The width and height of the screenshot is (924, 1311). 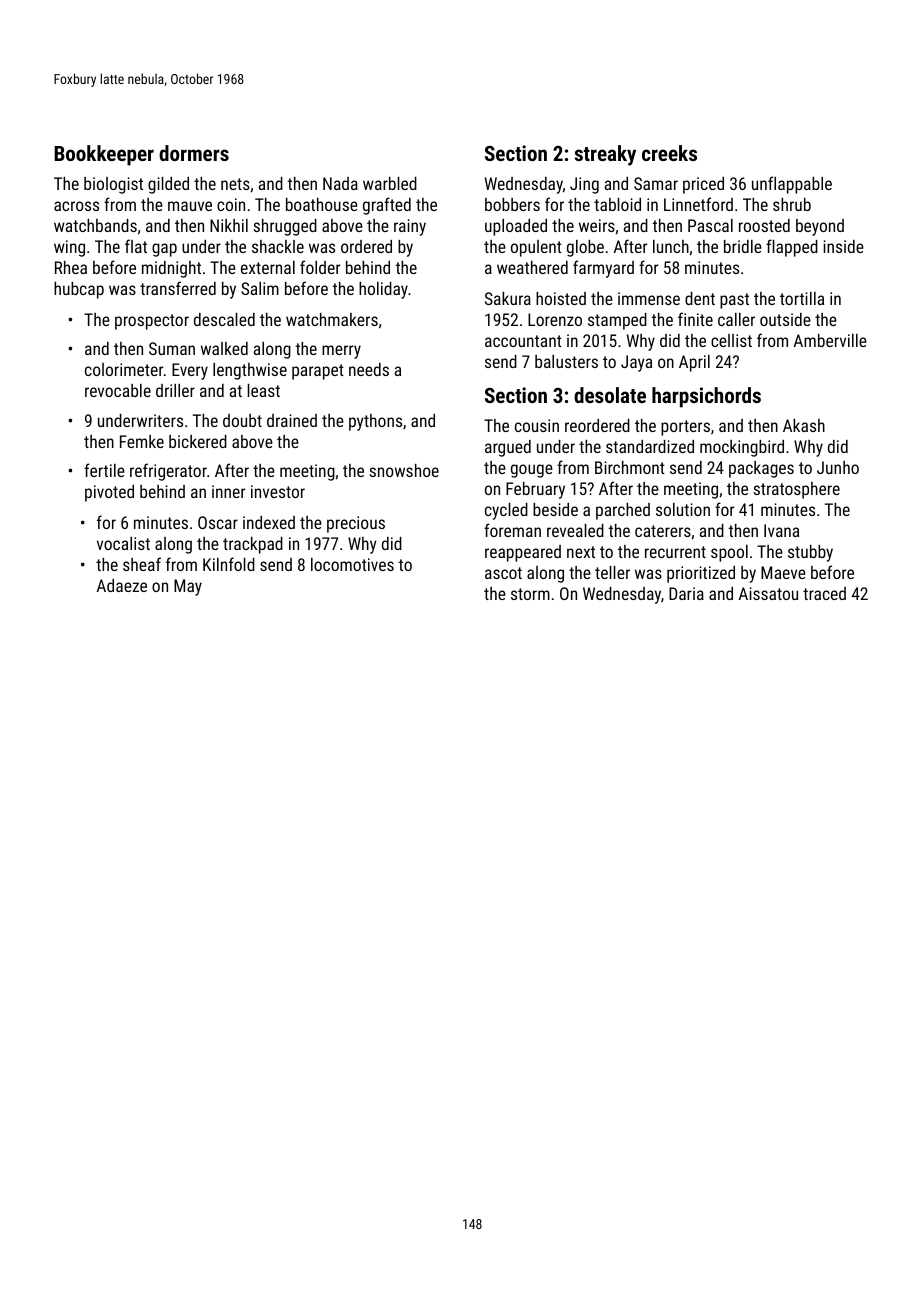 I want to click on unflappable, so click(x=792, y=185).
